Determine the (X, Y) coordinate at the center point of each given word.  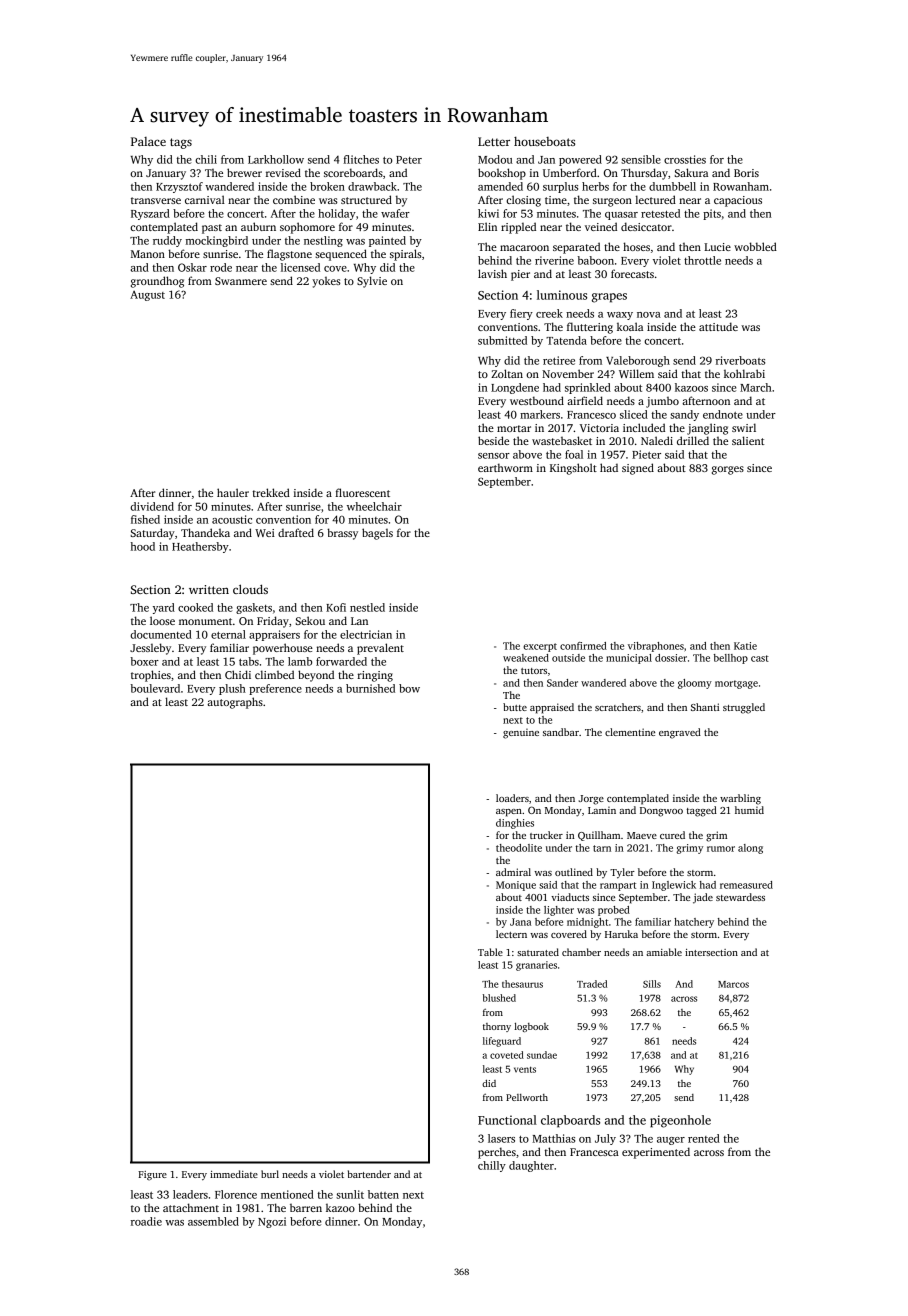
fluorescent (362, 492)
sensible (641, 159)
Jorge (591, 800)
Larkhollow (276, 159)
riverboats (740, 360)
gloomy (695, 684)
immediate (234, 1174)
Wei (265, 533)
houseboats (544, 141)
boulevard (155, 688)
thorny (497, 1027)
